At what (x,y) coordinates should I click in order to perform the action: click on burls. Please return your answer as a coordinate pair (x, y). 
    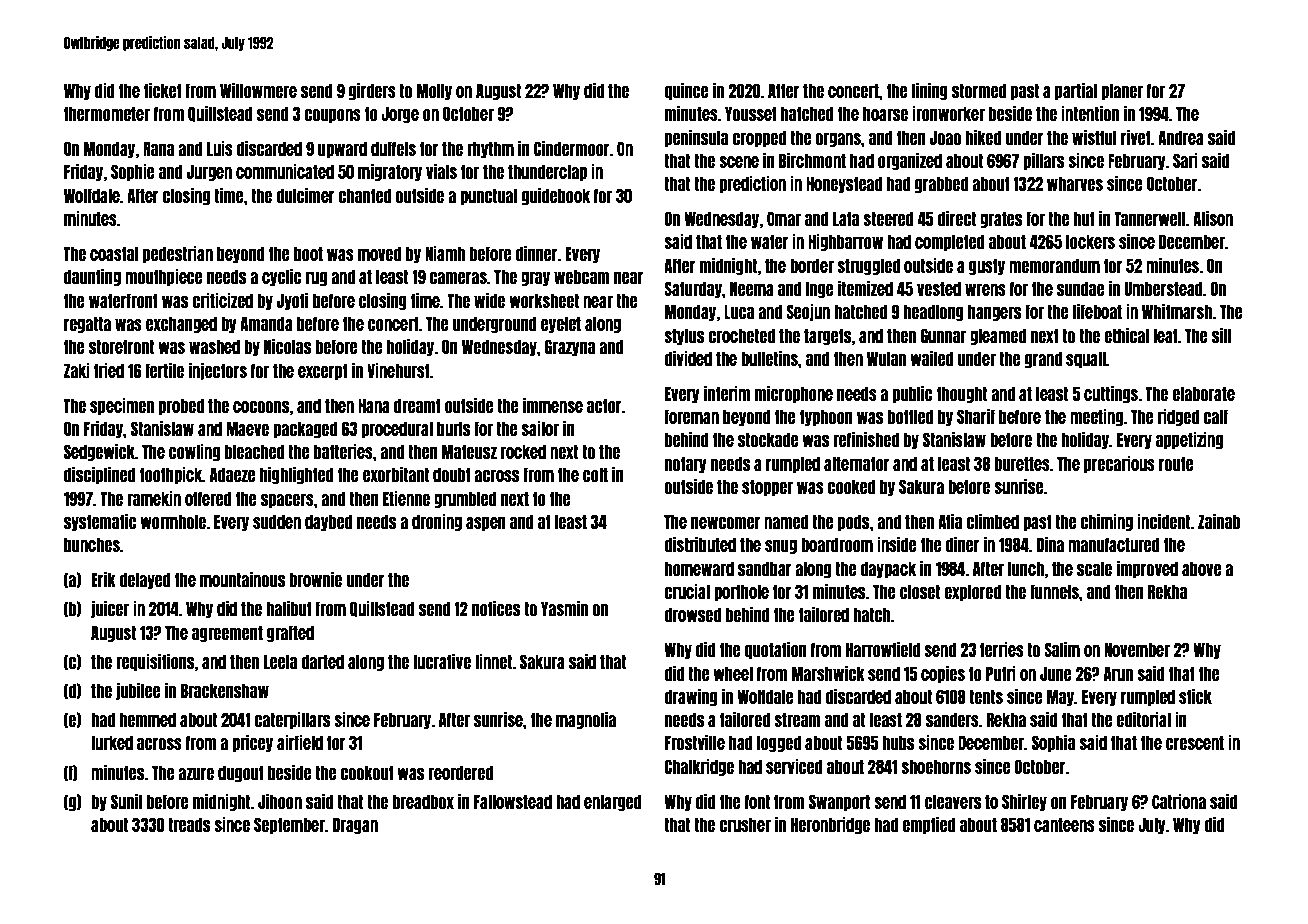
    Looking at the image, I should click on (453, 428).
